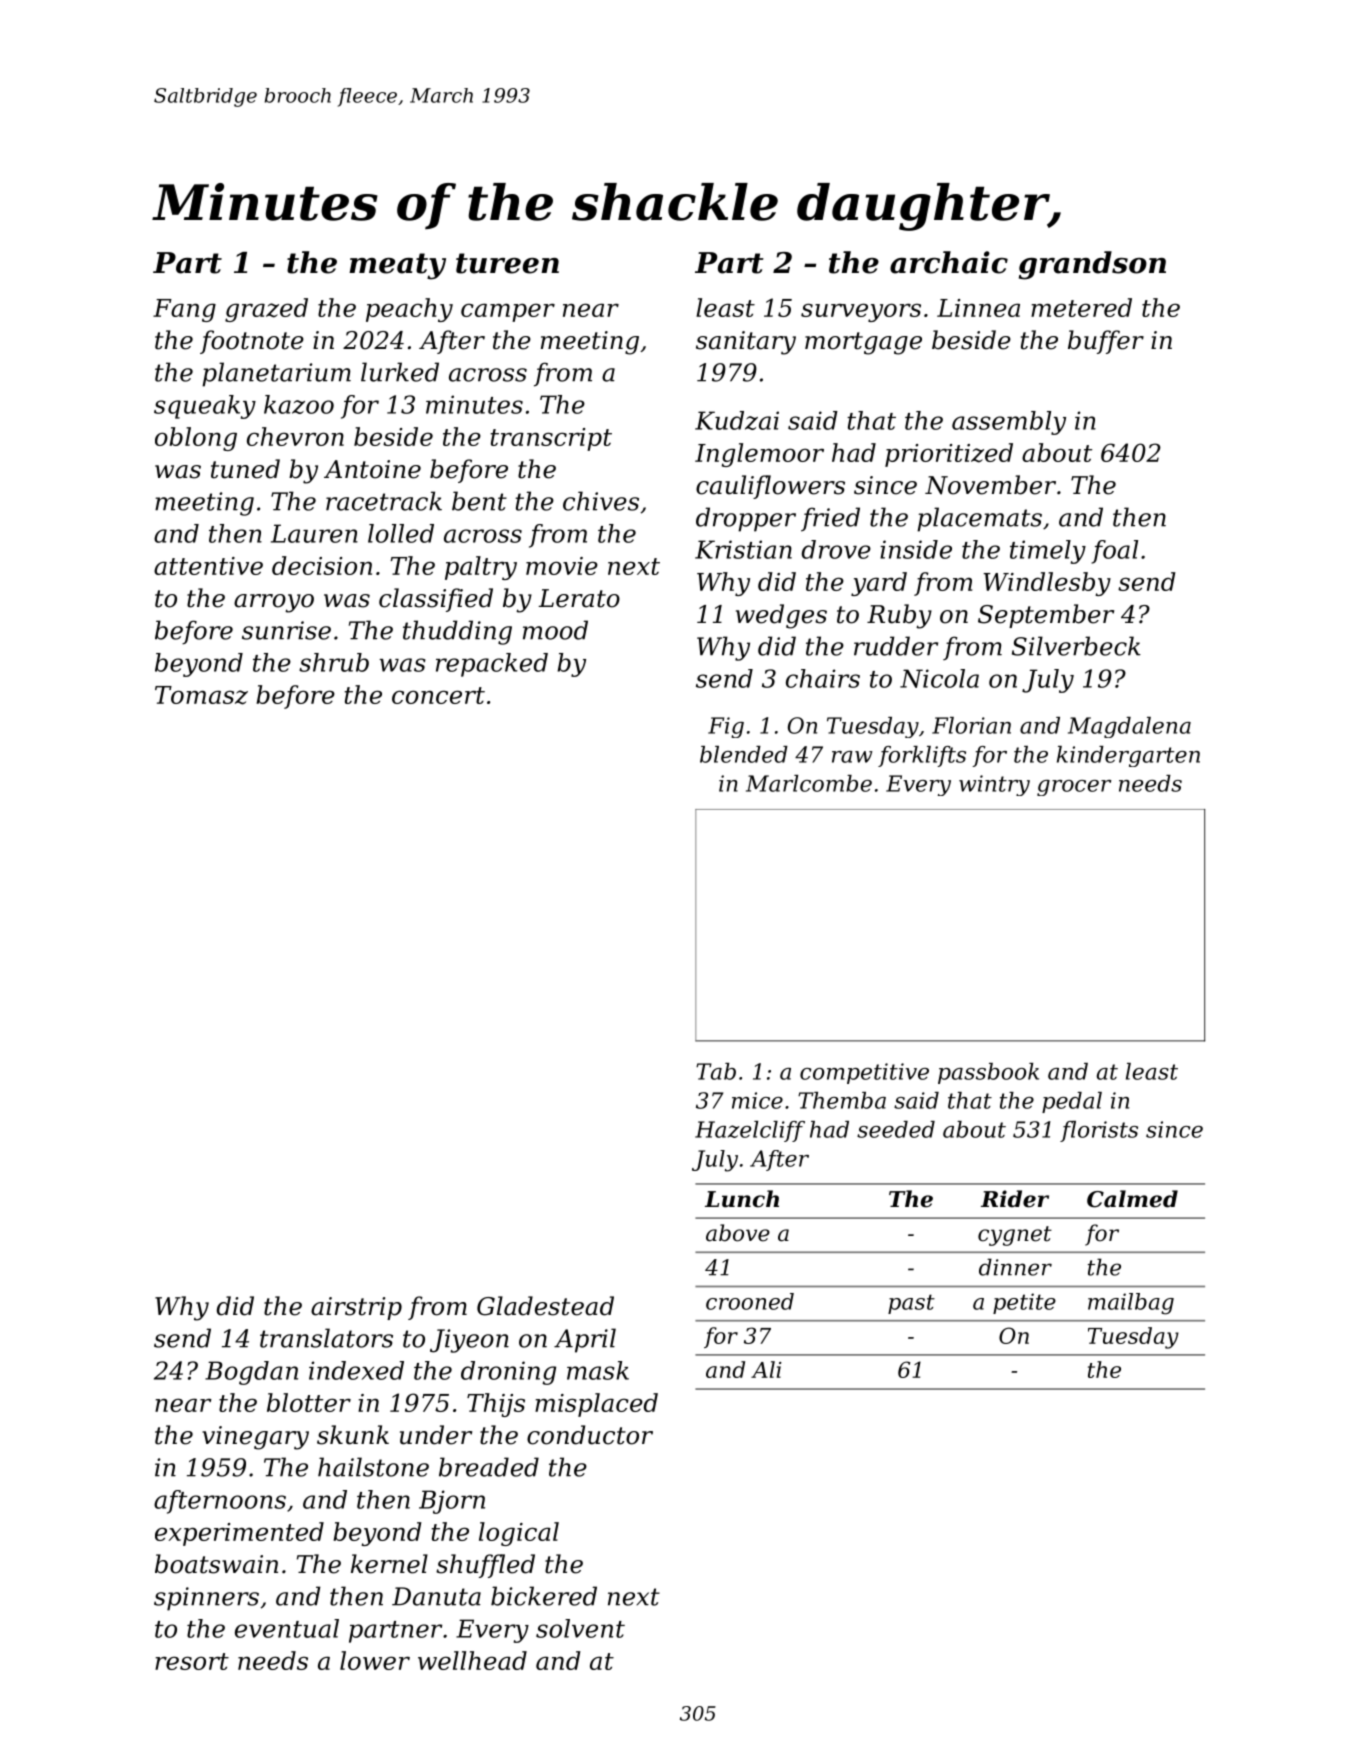 Image resolution: width=1359 pixels, height=1759 pixels. I want to click on Nicola, so click(939, 678).
